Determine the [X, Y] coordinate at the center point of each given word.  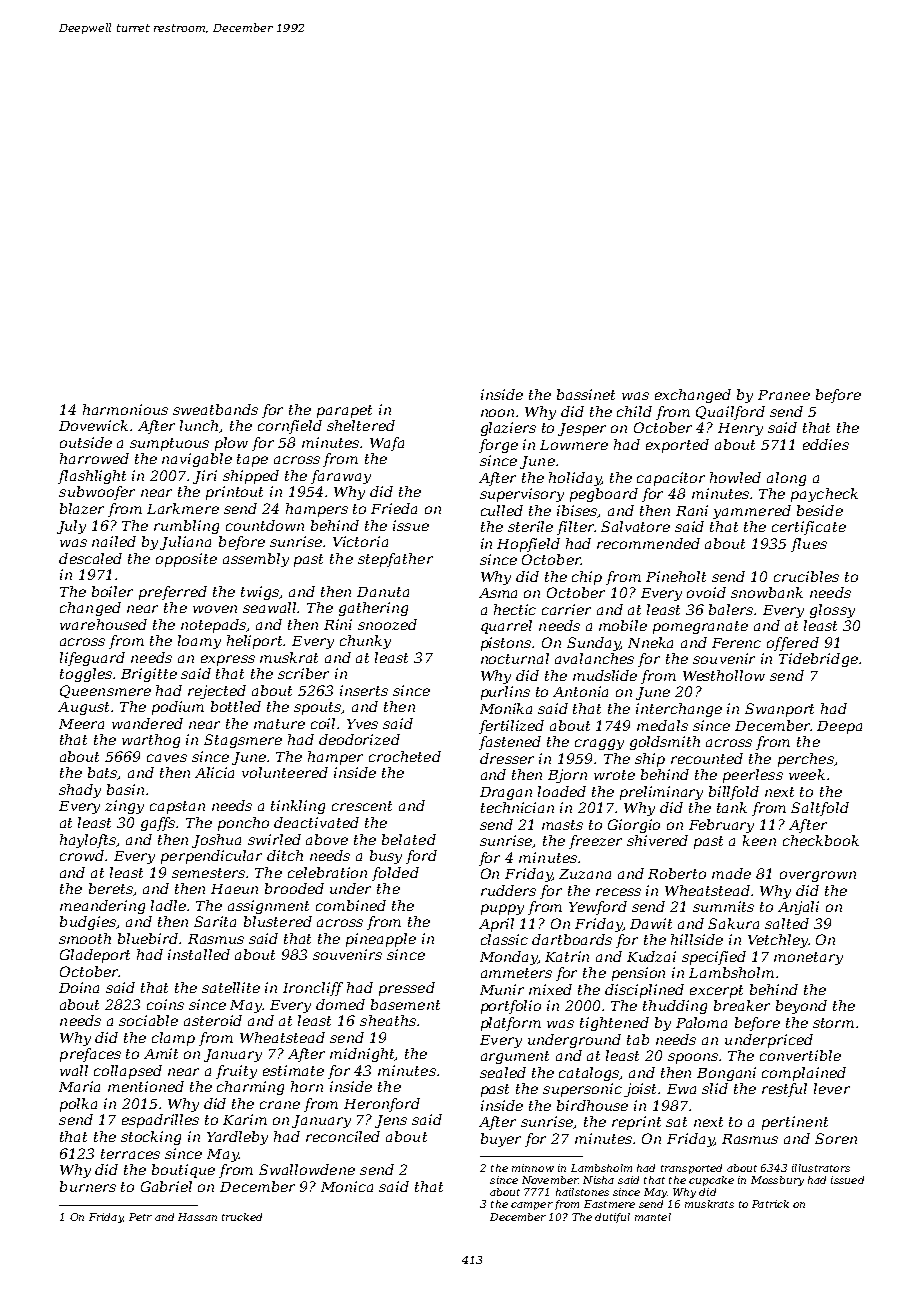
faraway [341, 477]
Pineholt [676, 576]
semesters [208, 873]
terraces [130, 1154]
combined [351, 905]
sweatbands [215, 409]
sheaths [388, 1020]
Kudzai [651, 956]
